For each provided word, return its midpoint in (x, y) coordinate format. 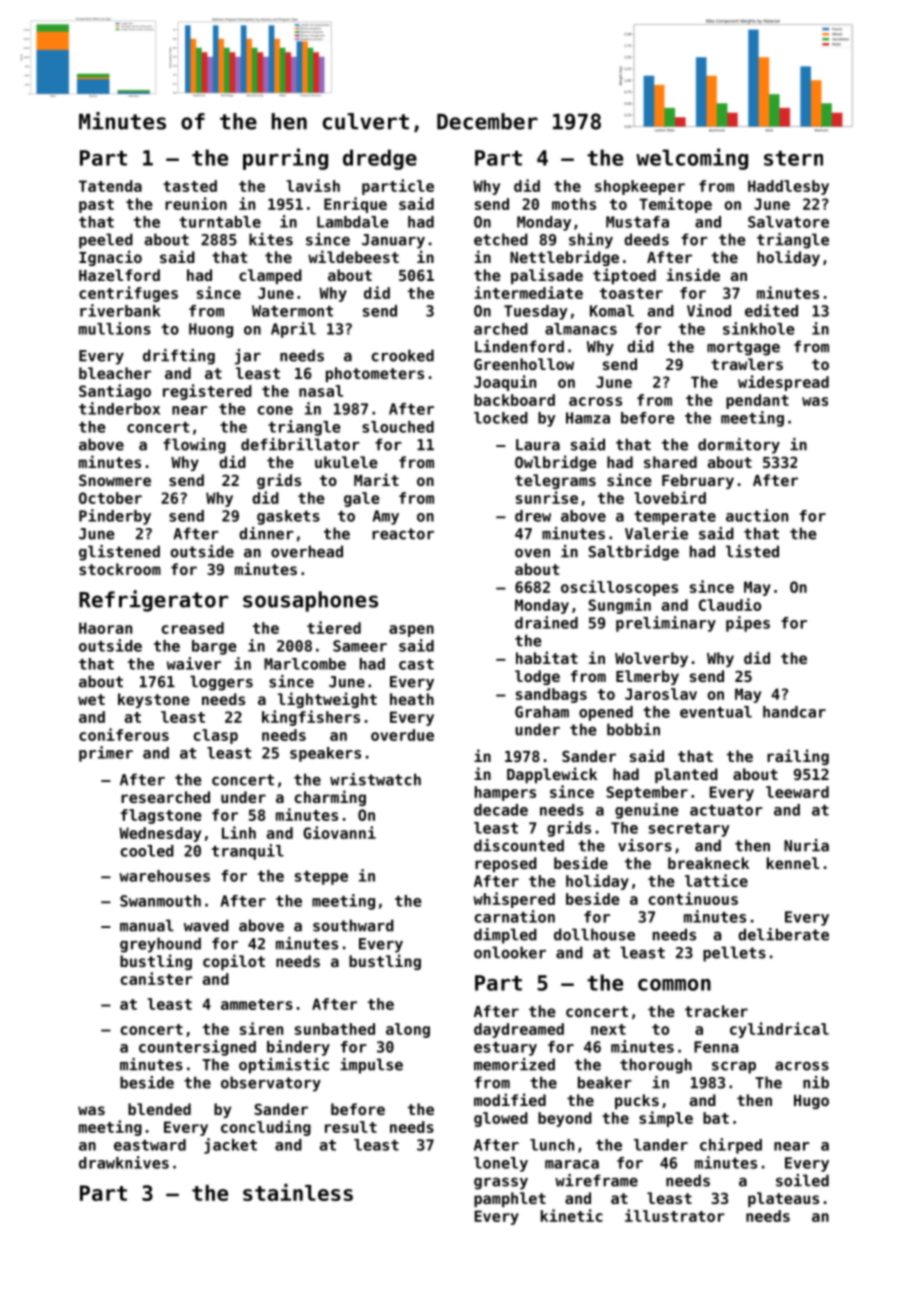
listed (752, 551)
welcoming (692, 159)
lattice (716, 880)
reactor (403, 534)
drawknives (124, 1162)
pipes (748, 624)
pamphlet (510, 1199)
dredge (380, 159)
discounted (519, 845)
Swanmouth (160, 901)
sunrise (547, 497)
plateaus (783, 1199)
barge (214, 647)
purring (285, 159)
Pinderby (115, 517)
